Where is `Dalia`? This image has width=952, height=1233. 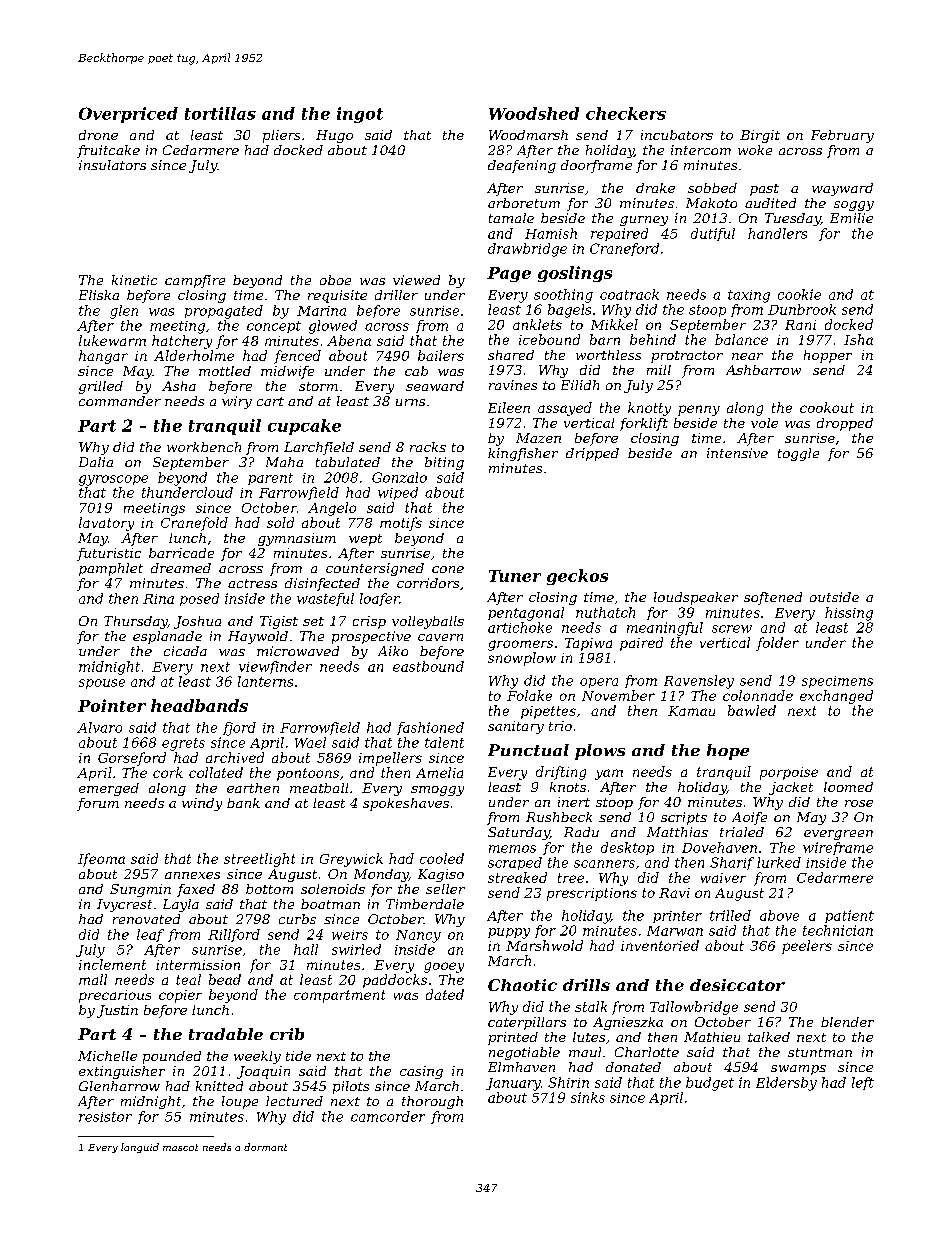 Dalia is located at coordinates (96, 462).
